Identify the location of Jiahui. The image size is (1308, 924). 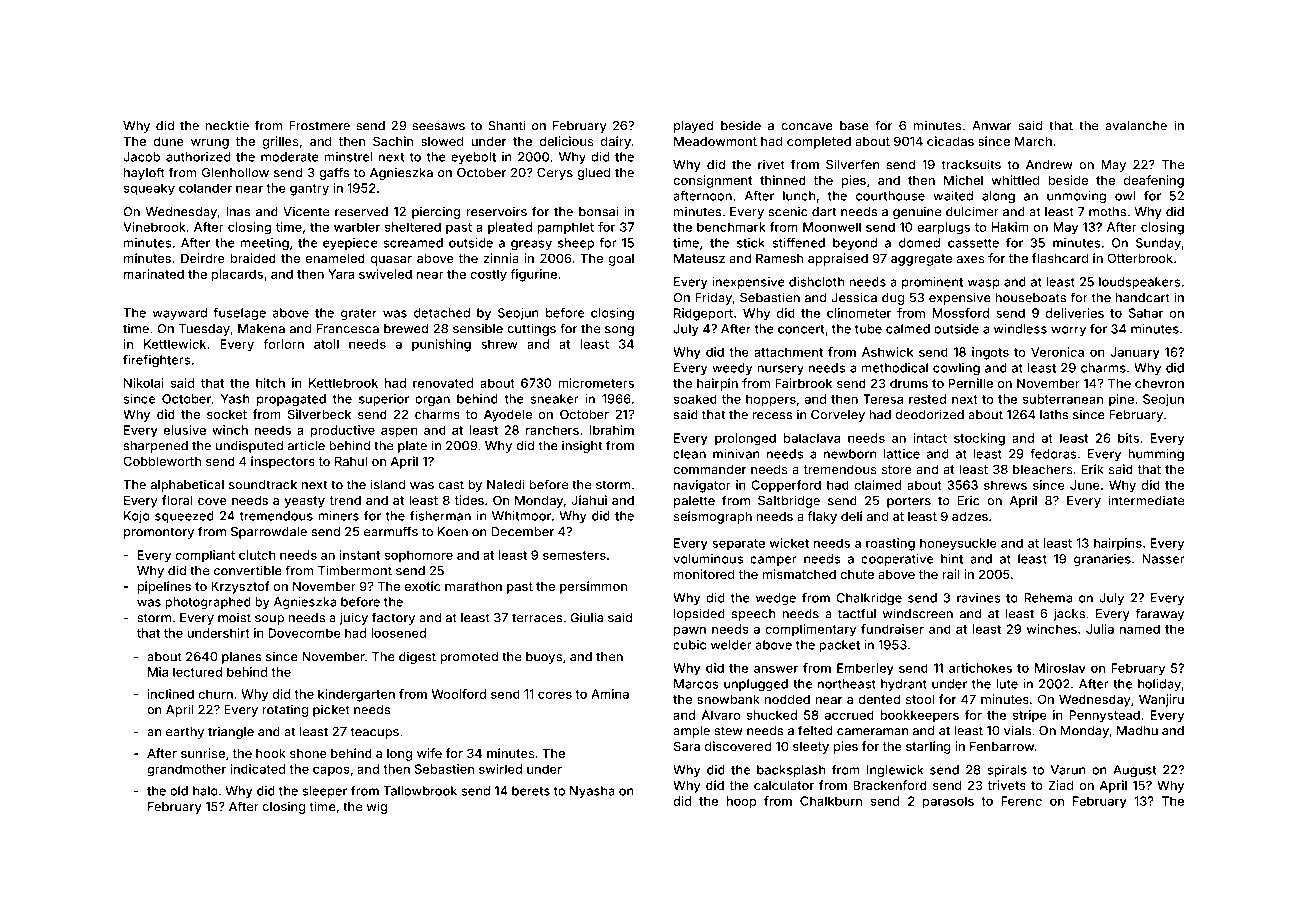
(589, 500).
